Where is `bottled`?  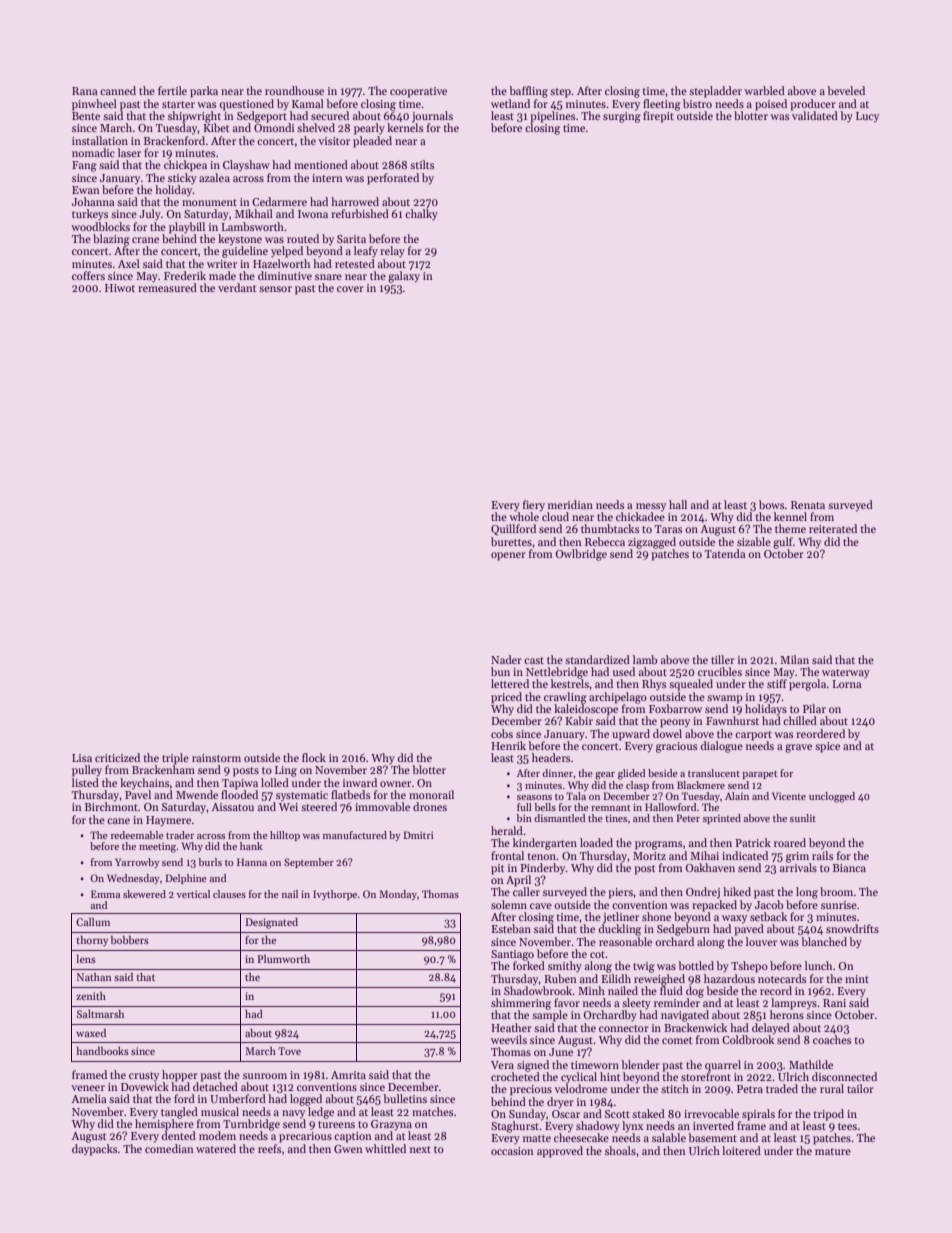
bottled is located at coordinates (696, 965).
